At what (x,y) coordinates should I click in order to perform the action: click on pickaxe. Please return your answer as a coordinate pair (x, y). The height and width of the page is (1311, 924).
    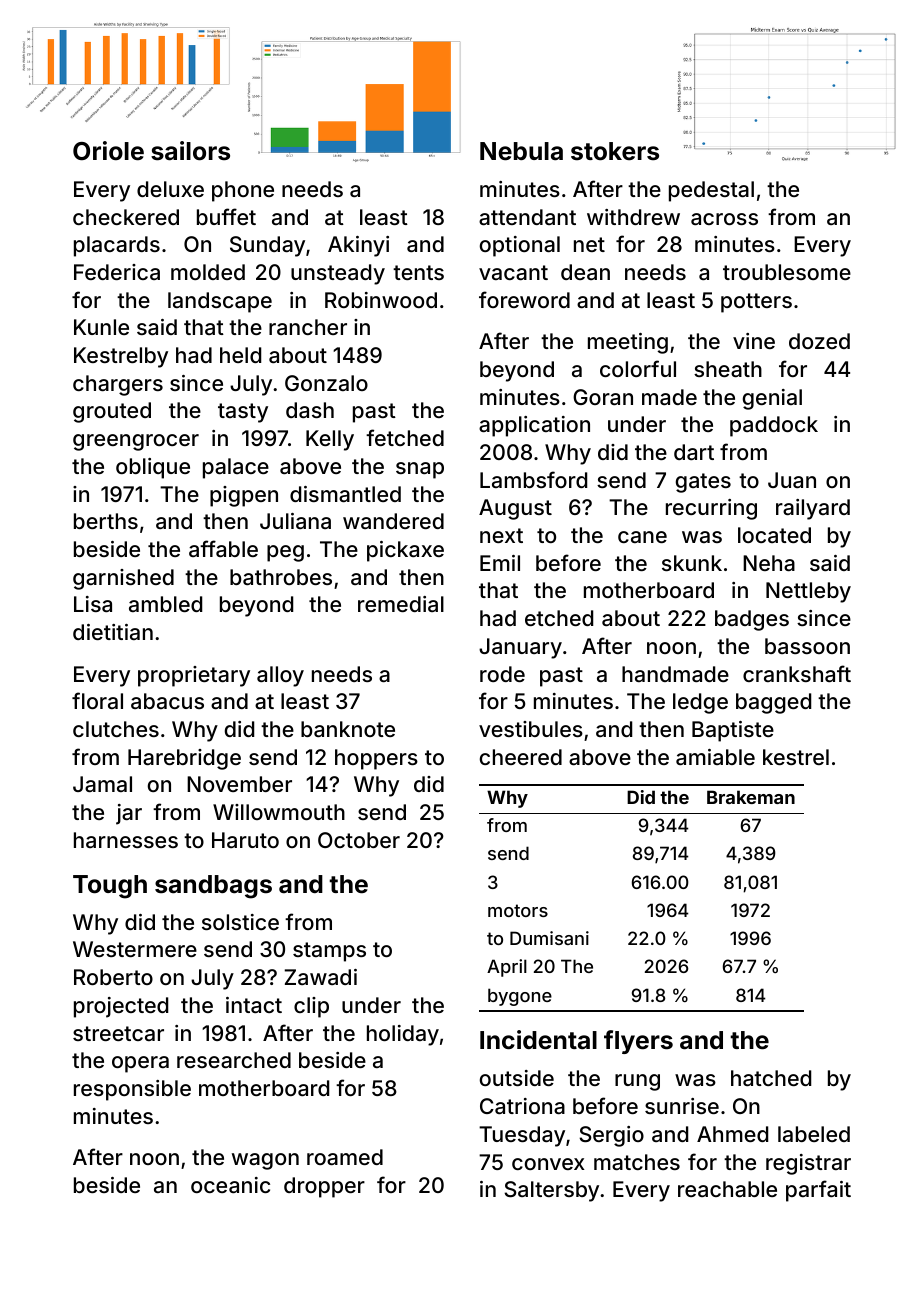
    Looking at the image, I should click on (405, 551).
